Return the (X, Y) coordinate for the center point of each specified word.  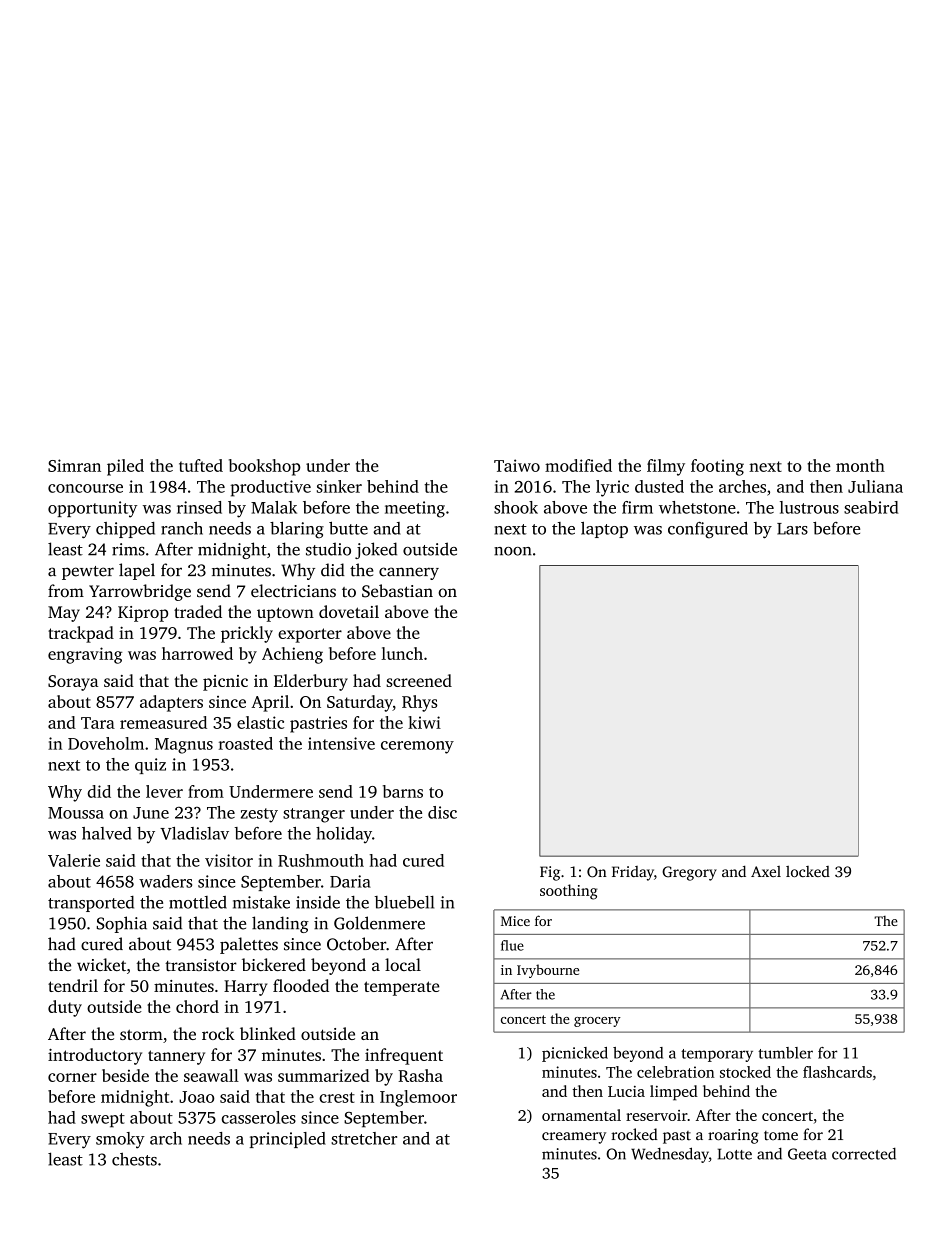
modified (578, 465)
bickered (274, 964)
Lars (792, 529)
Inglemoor (418, 1098)
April (270, 703)
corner (72, 1077)
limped (674, 1093)
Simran (74, 465)
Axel (766, 871)
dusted (659, 486)
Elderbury (311, 682)
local (403, 964)
